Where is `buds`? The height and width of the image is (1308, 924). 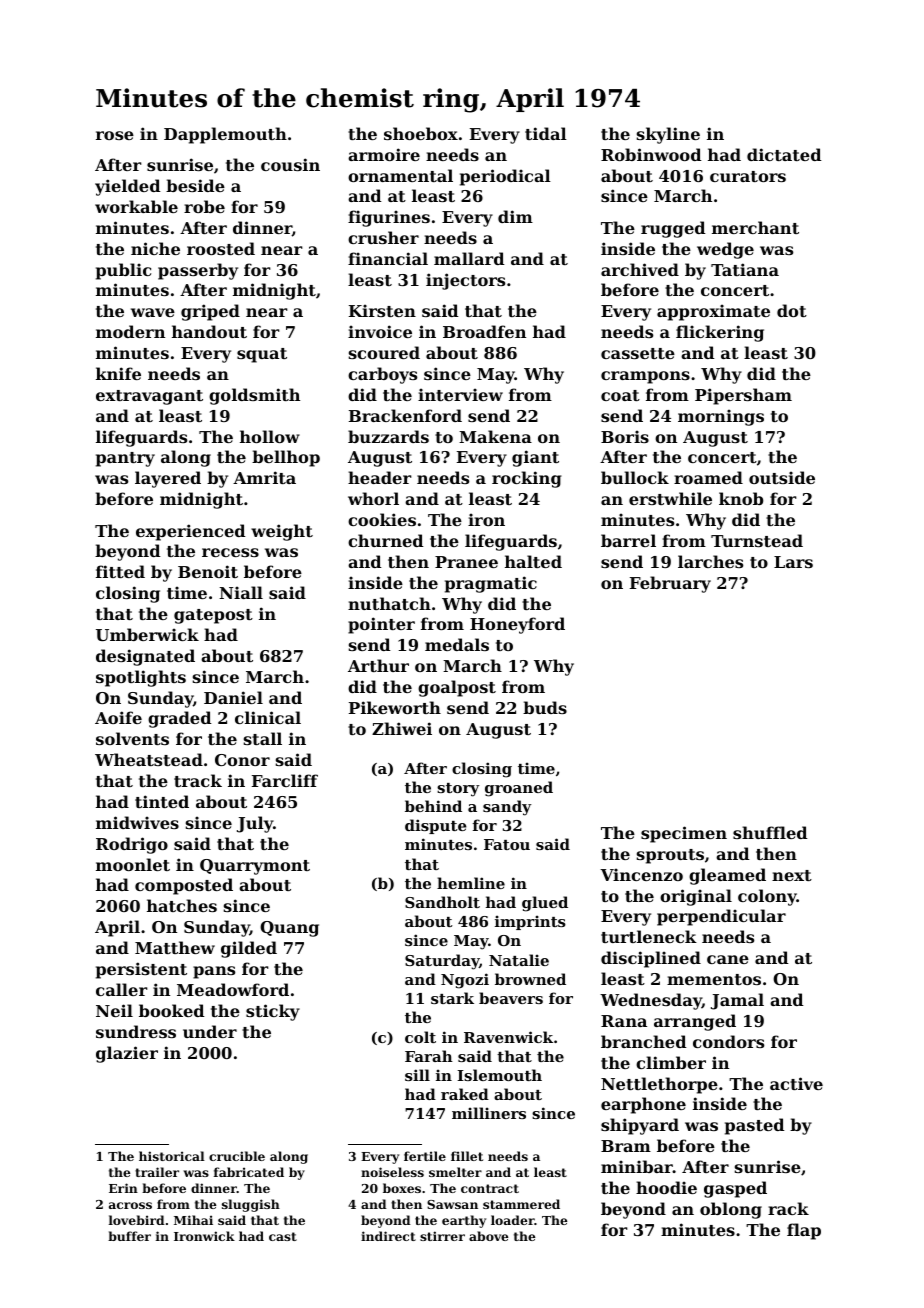
buds is located at coordinates (545, 707).
